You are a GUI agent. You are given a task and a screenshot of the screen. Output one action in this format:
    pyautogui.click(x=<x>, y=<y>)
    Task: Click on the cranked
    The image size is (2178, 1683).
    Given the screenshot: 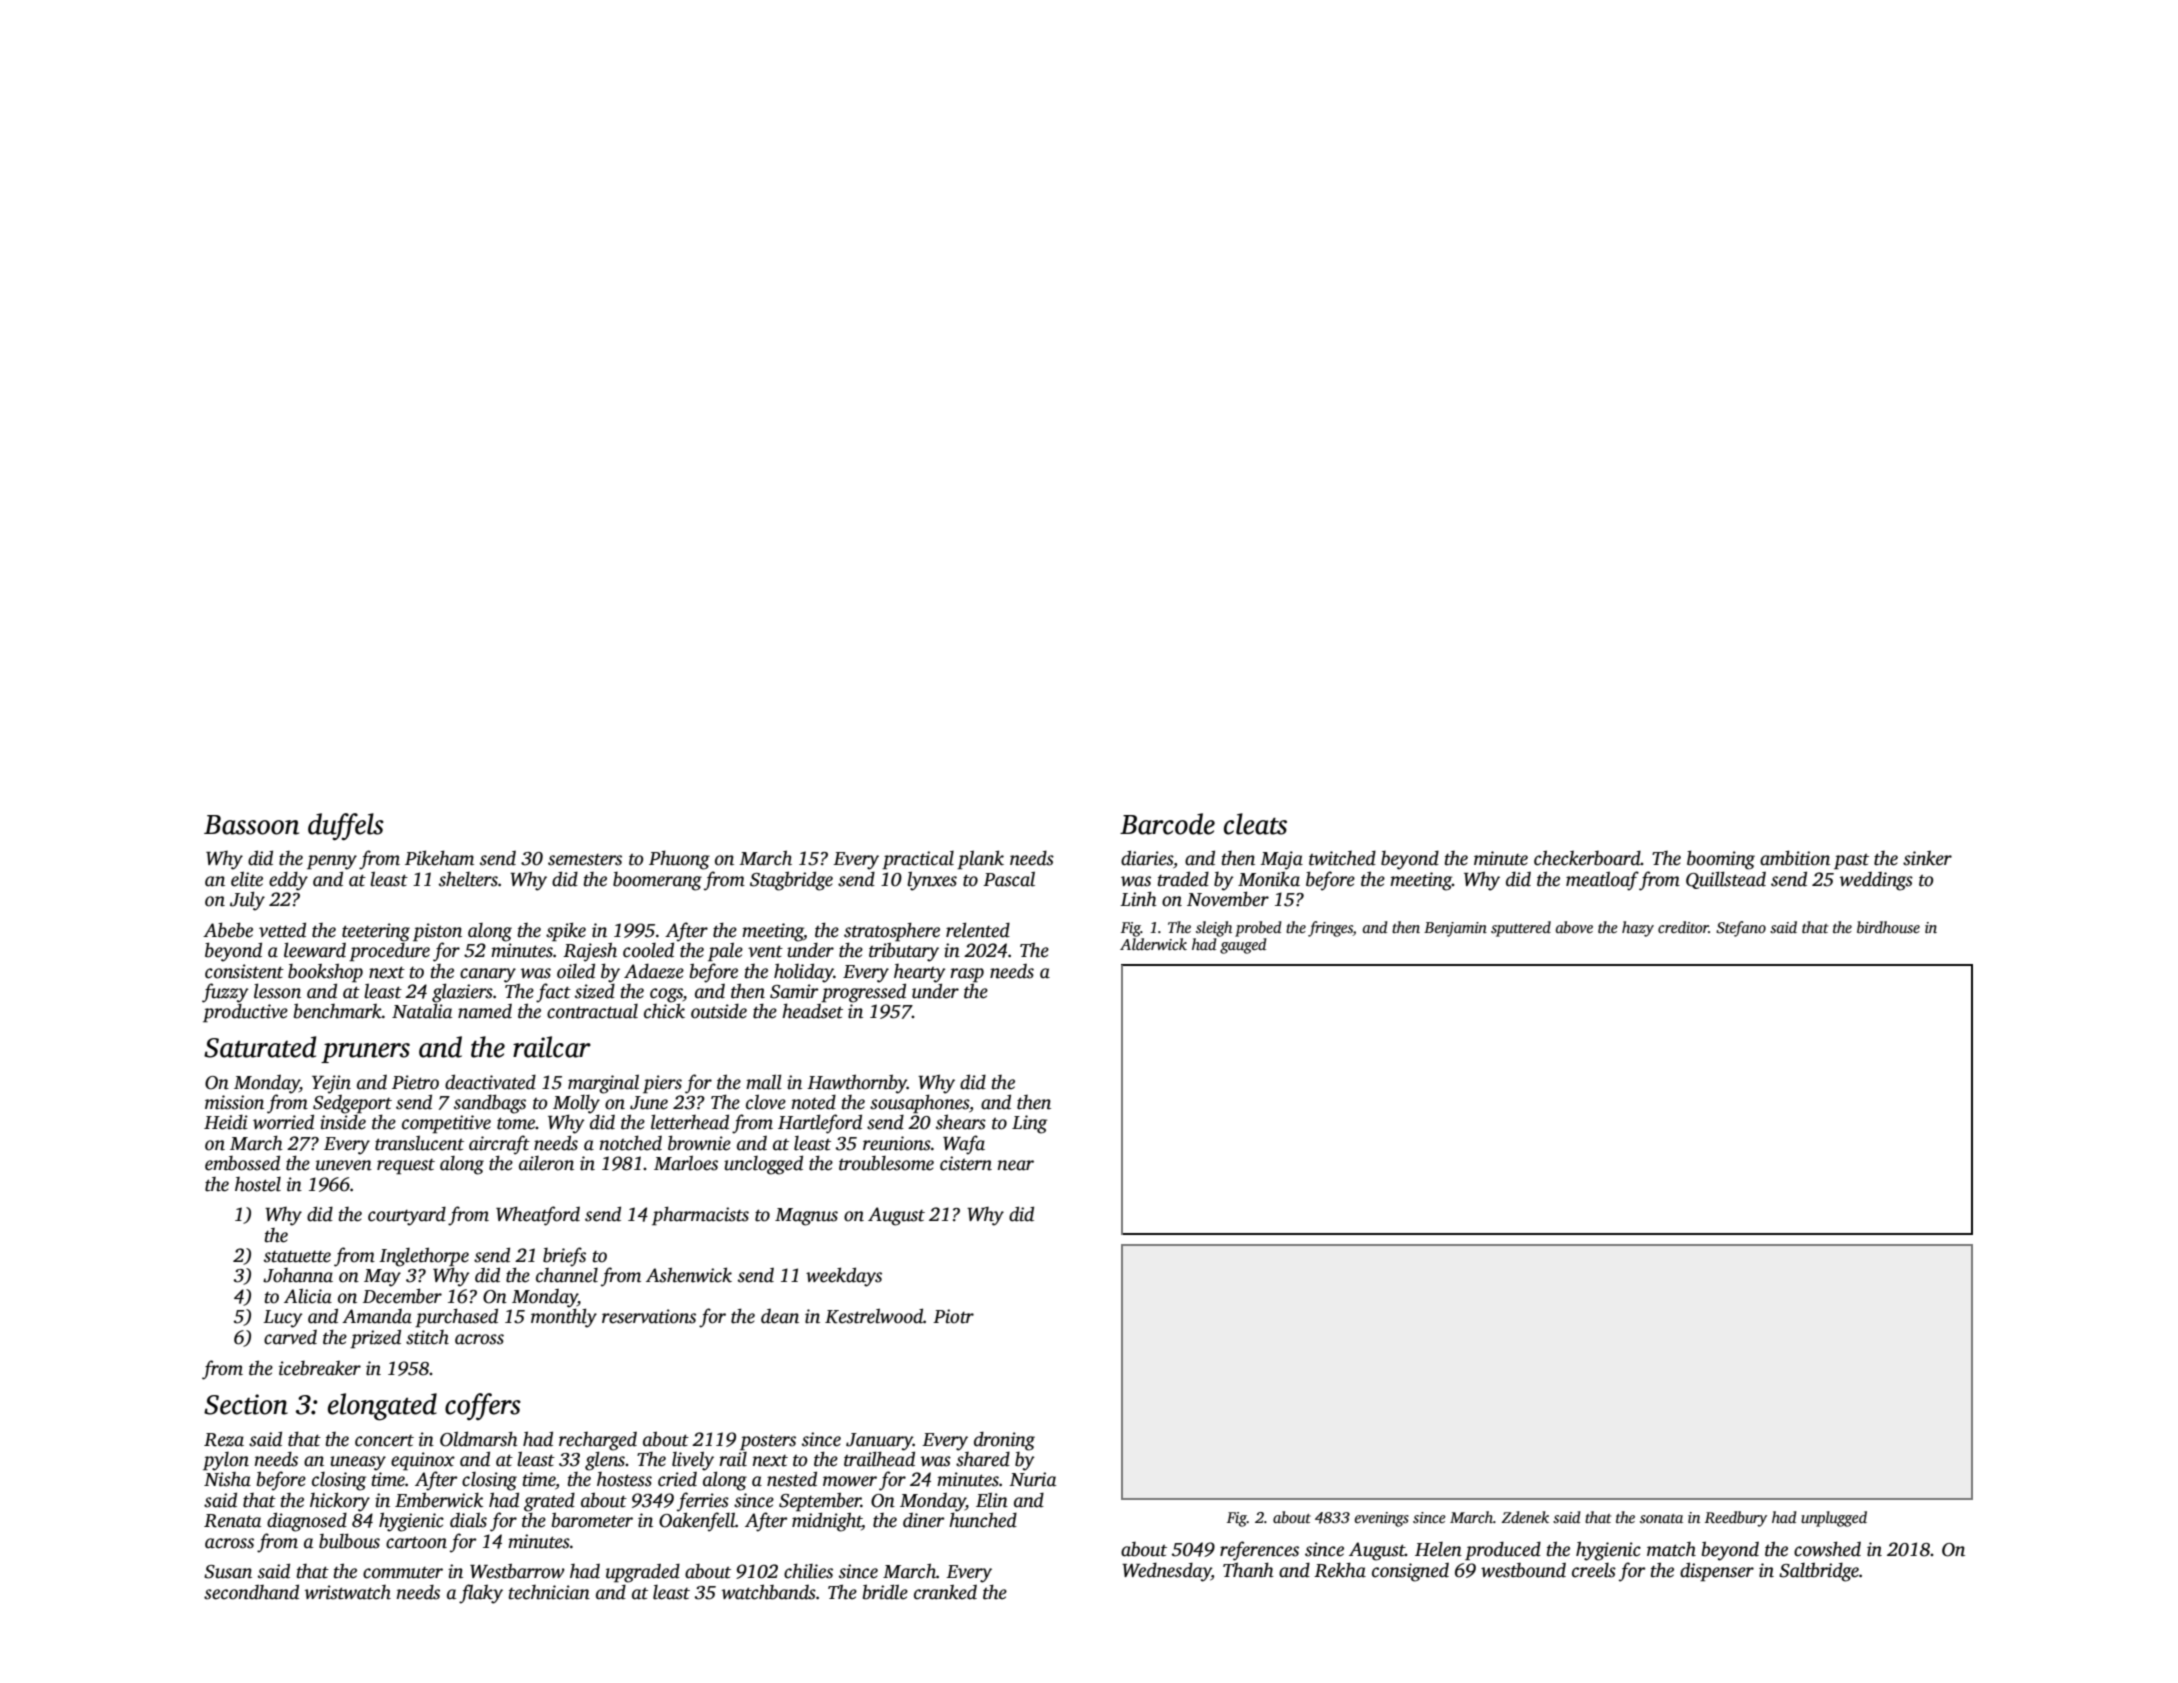 What is the action you would take?
    pyautogui.click(x=945, y=1592)
